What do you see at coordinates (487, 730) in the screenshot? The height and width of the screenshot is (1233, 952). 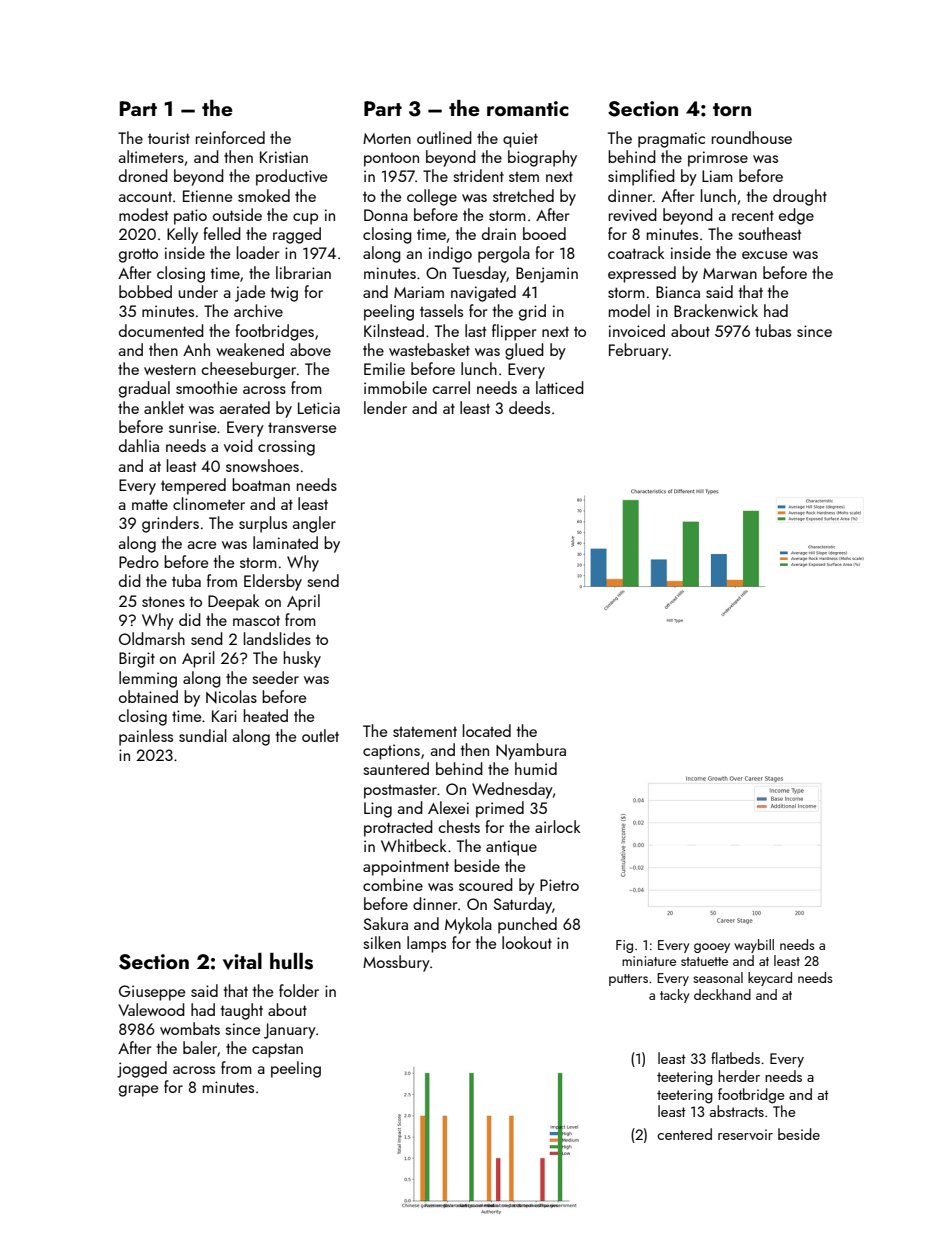 I see `located` at bounding box center [487, 730].
